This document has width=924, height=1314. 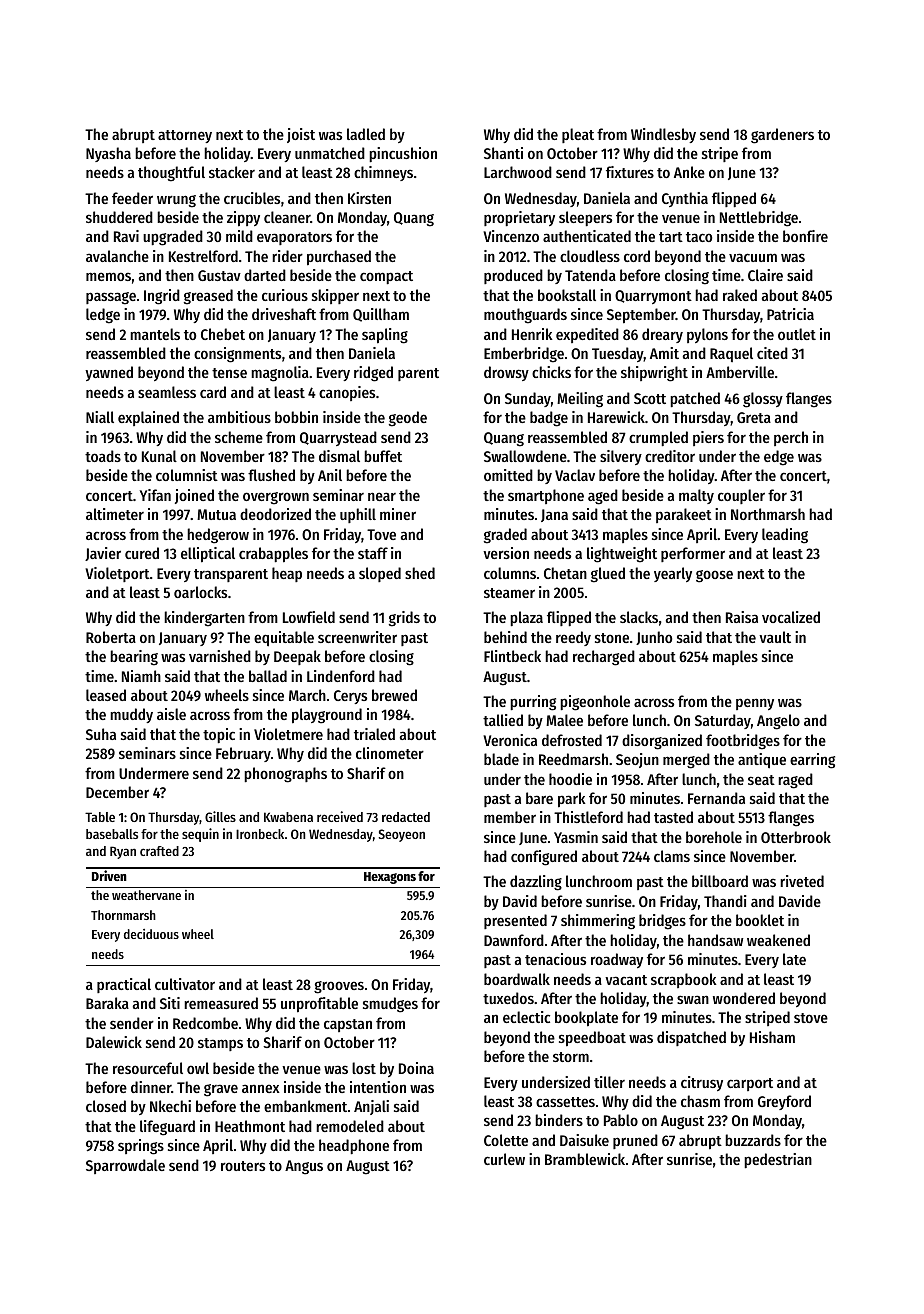 I want to click on pylons, so click(x=707, y=335).
